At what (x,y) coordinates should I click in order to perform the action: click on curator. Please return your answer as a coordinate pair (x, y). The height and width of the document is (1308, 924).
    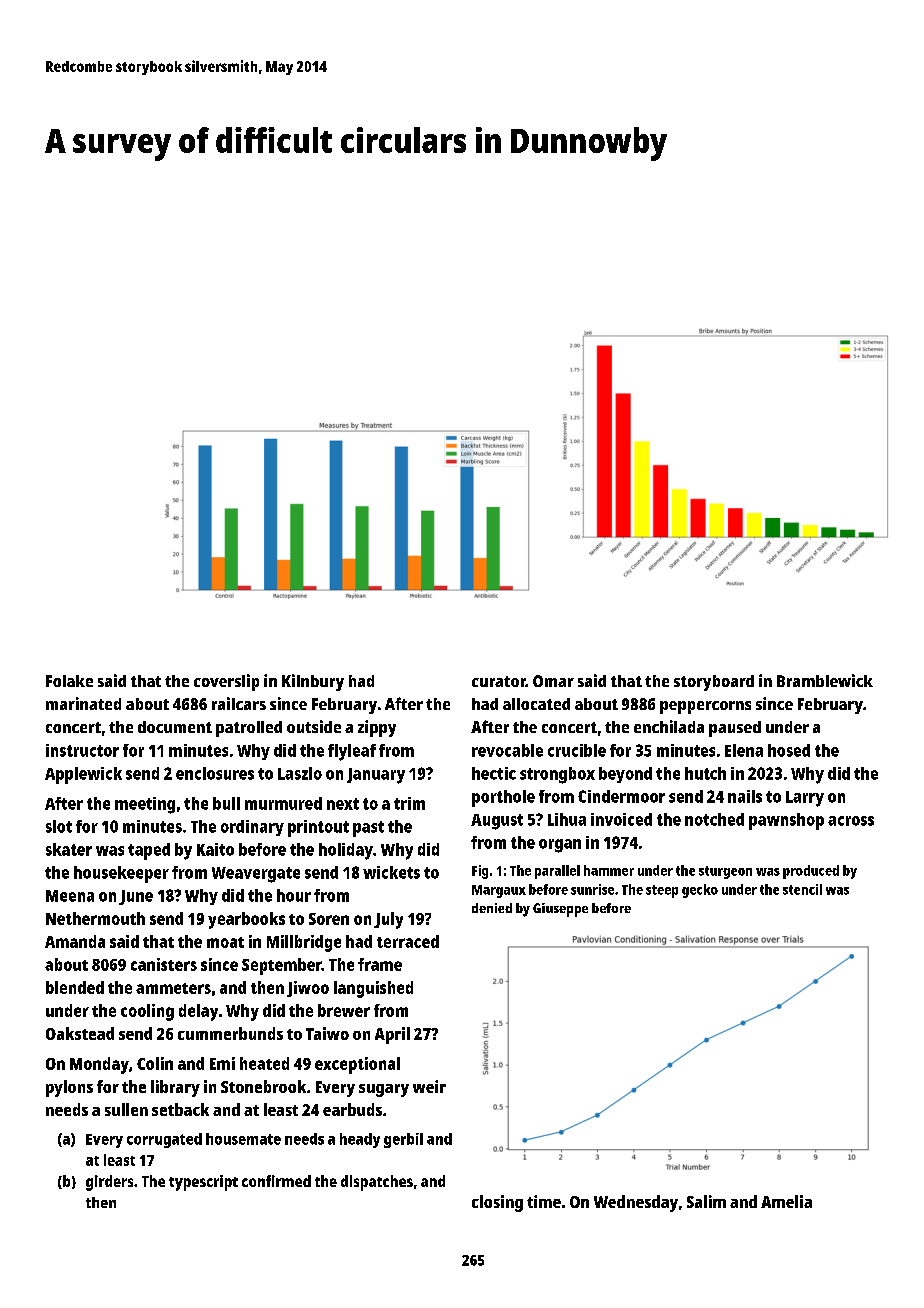
    Looking at the image, I should click on (499, 681).
